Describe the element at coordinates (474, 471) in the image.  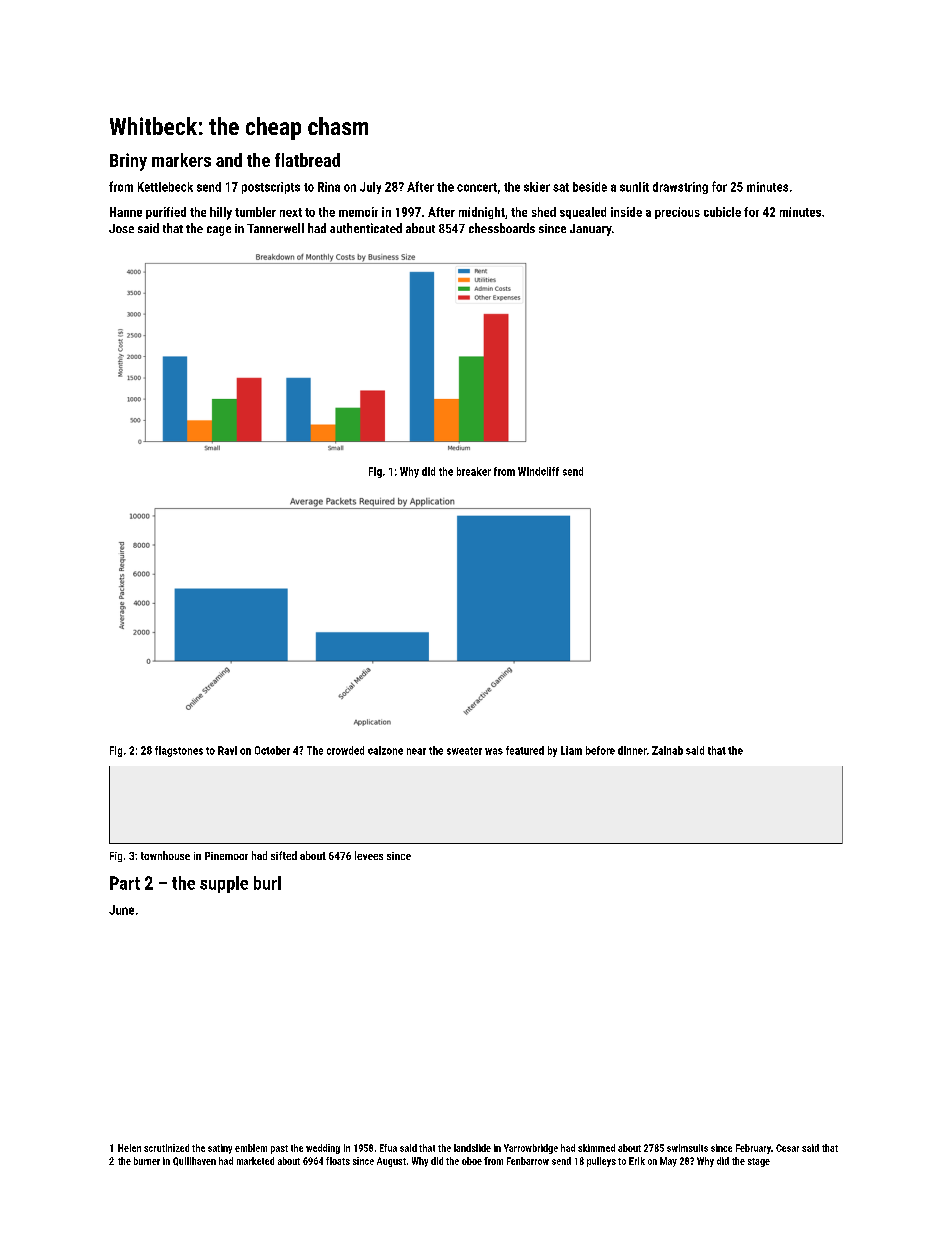
I see `breaker` at that location.
